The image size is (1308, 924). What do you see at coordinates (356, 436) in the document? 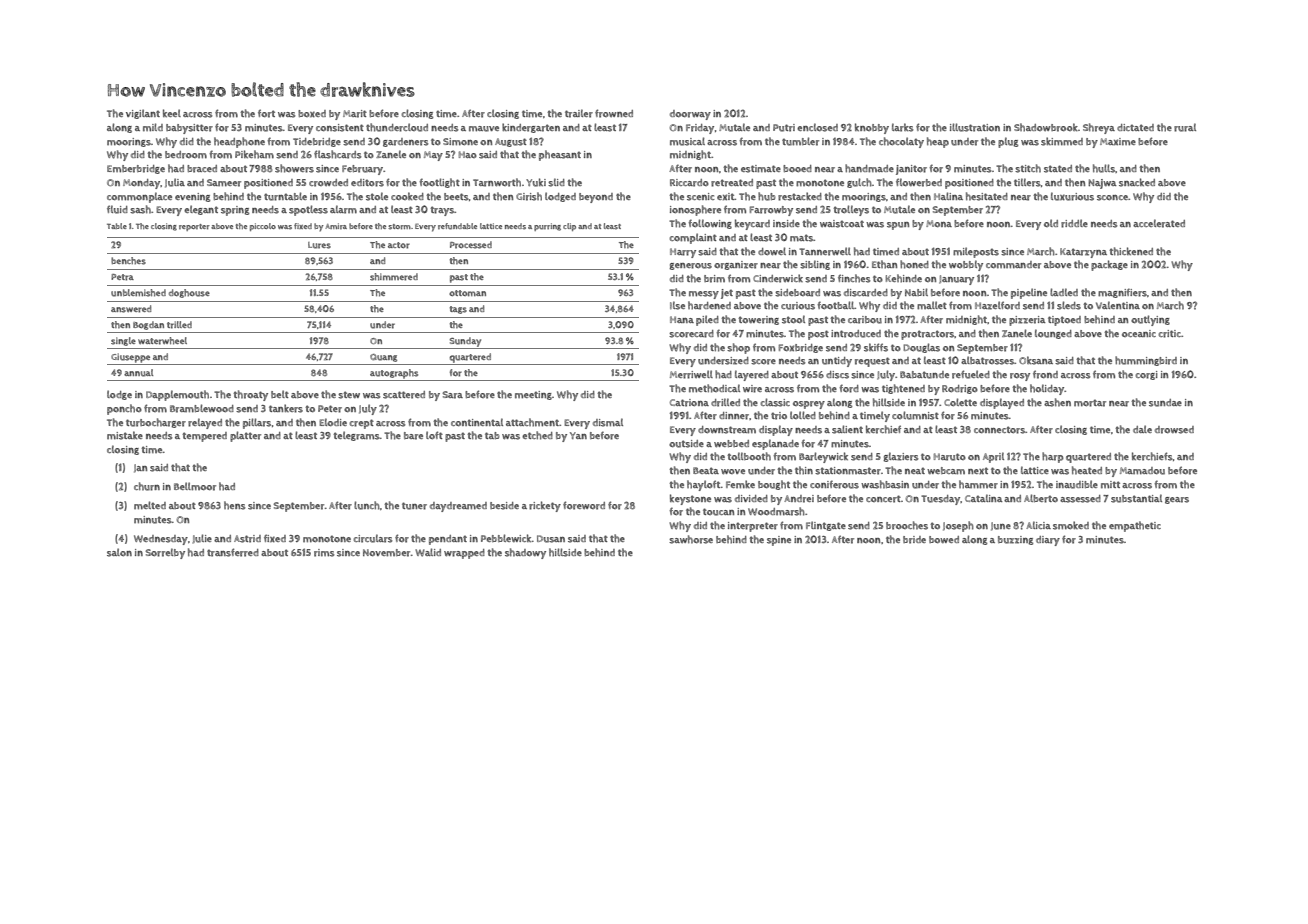
I see `telegrams` at bounding box center [356, 436].
